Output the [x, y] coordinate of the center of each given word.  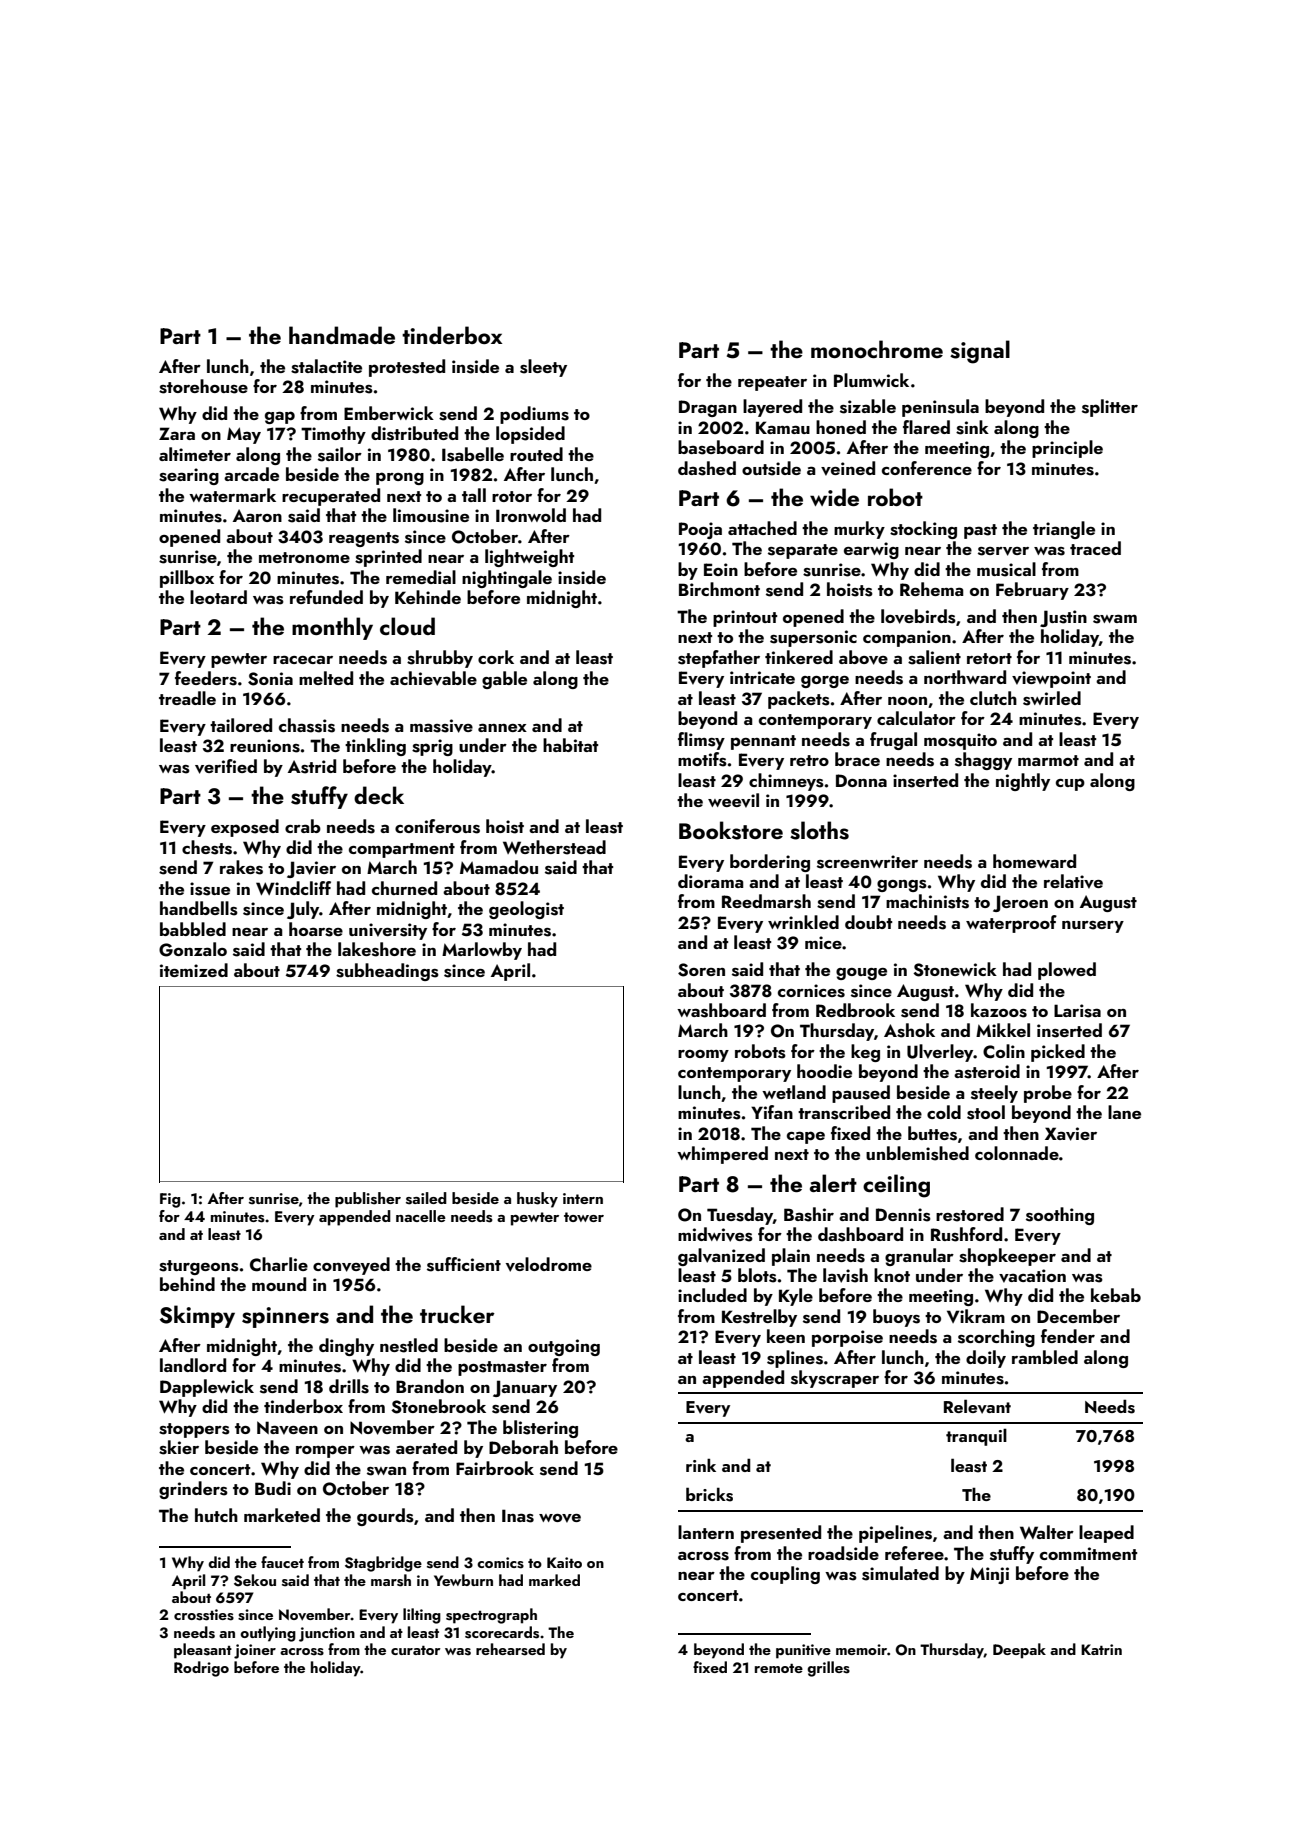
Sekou [255, 1580]
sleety [543, 368]
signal [980, 352]
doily [986, 1359]
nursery [1093, 927]
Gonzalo [193, 949]
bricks [709, 1494]
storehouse [203, 386]
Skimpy [197, 1316]
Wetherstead [554, 847]
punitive [803, 1651]
